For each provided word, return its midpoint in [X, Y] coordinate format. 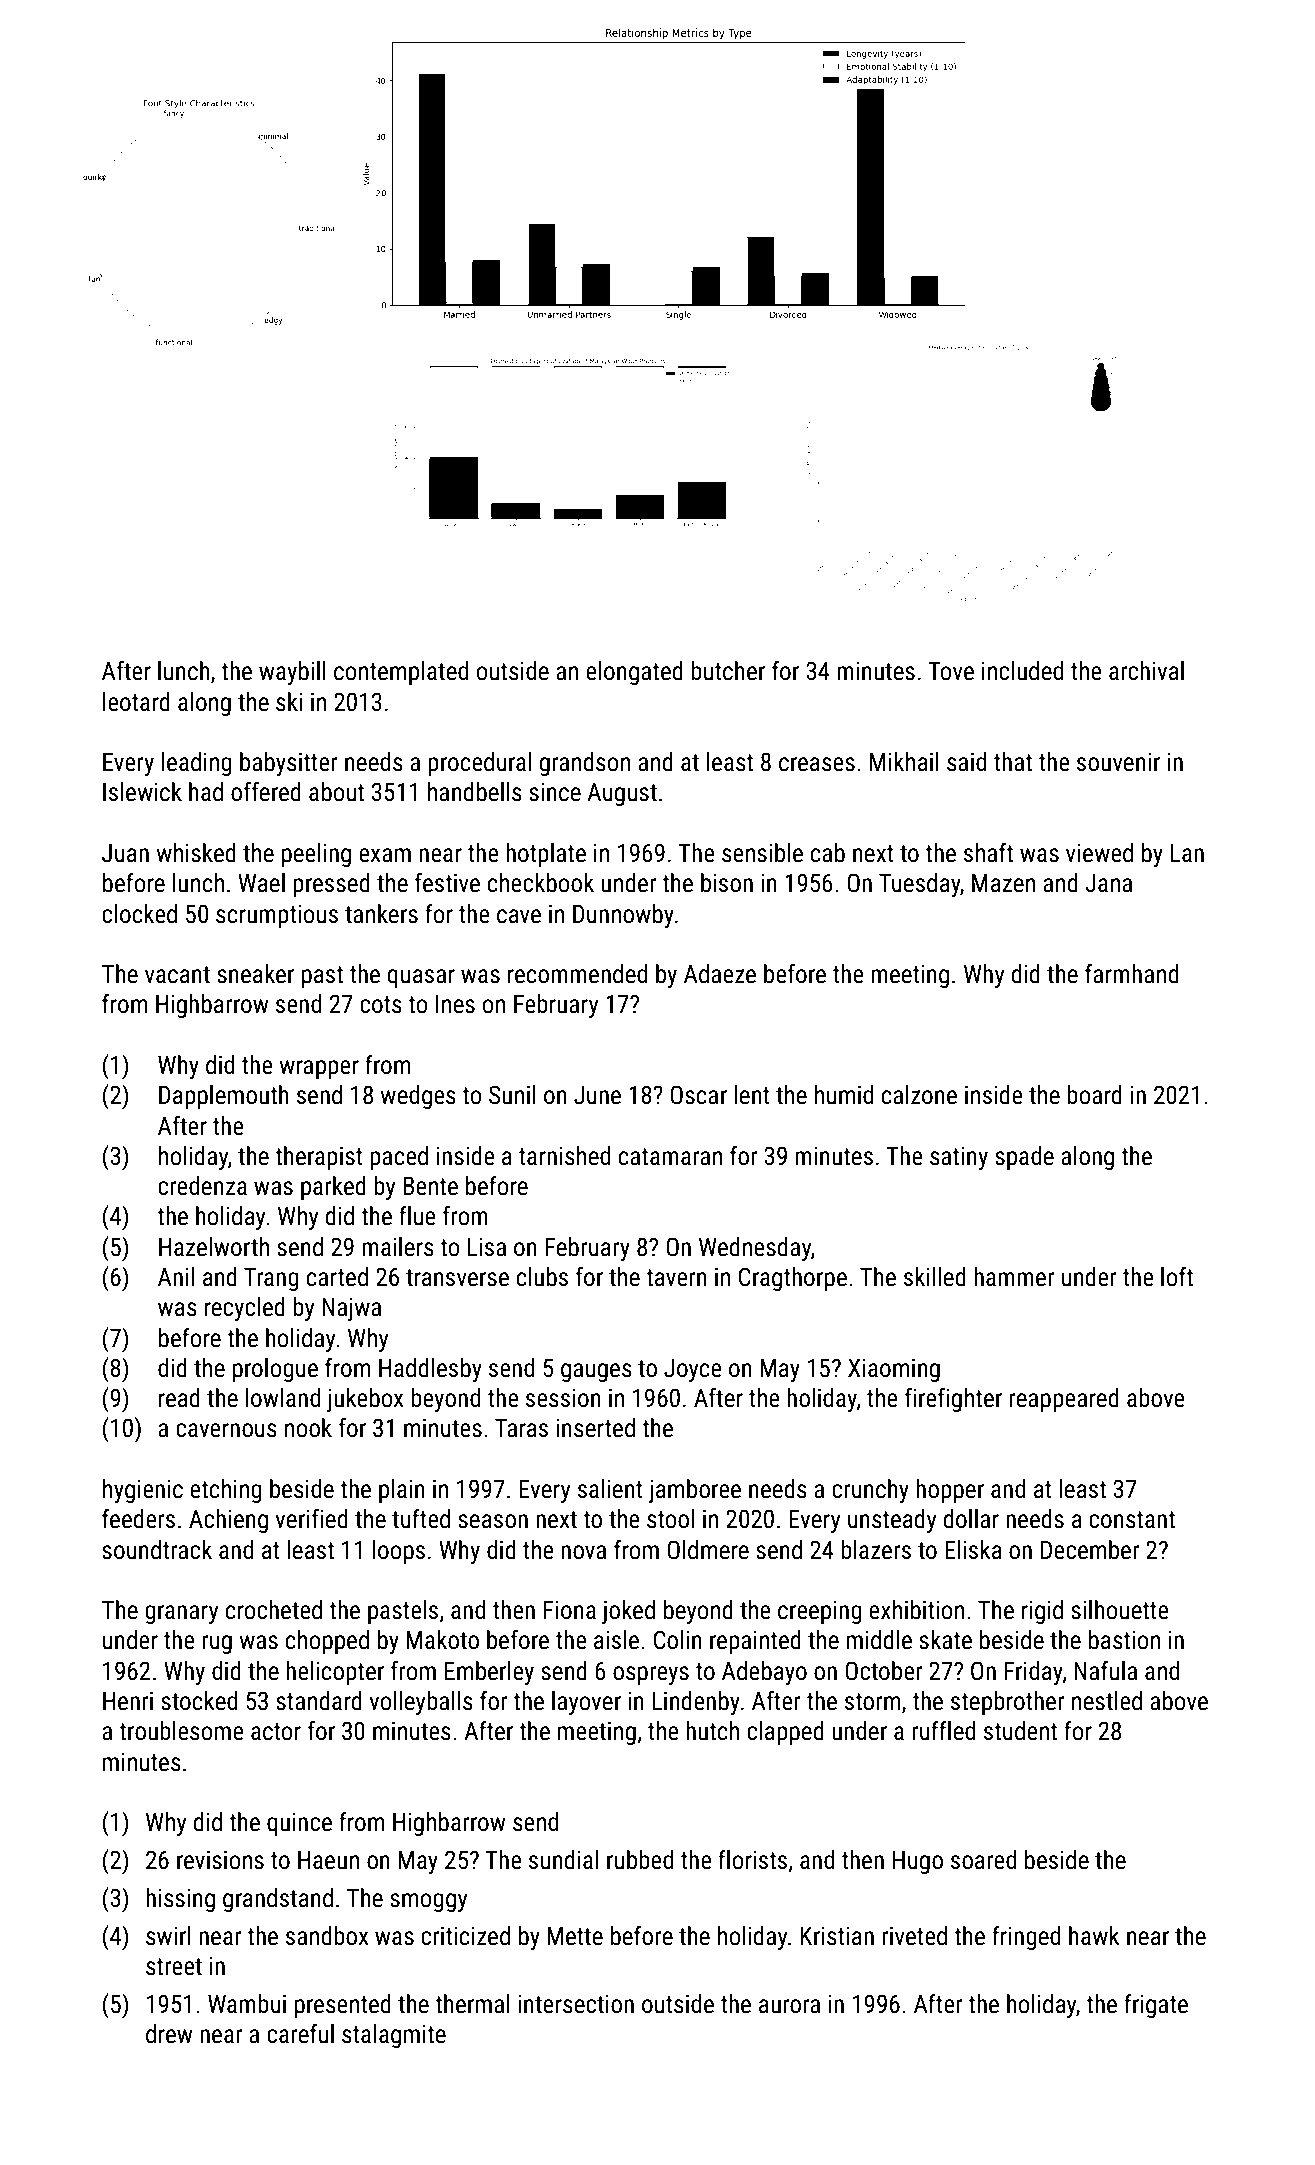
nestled [1107, 1701]
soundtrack [157, 1550]
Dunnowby [623, 916]
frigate [1156, 2006]
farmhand [1132, 974]
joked [628, 1612]
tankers [381, 914]
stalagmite [394, 2036]
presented [343, 2006]
